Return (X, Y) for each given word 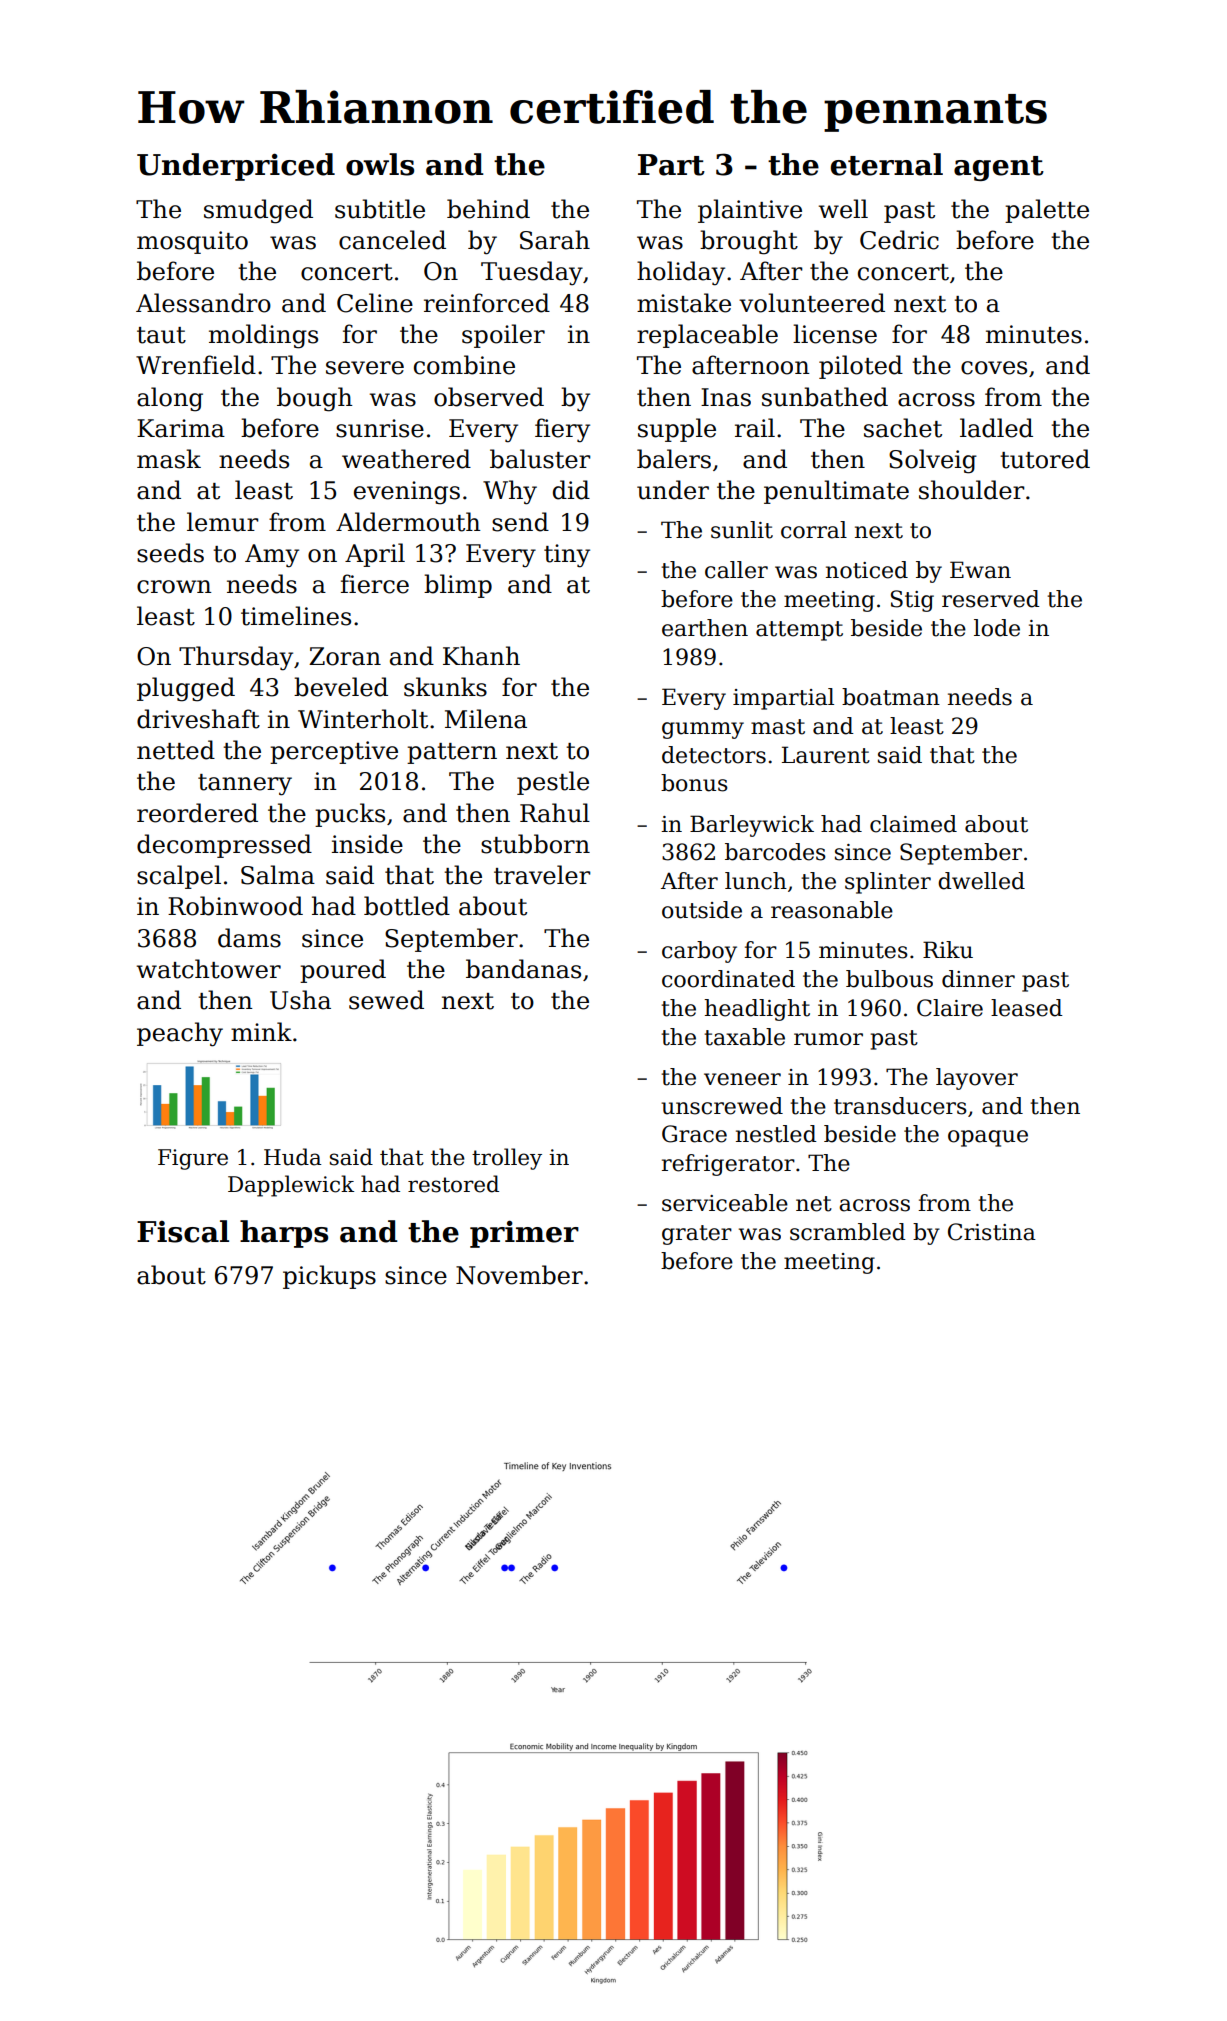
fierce (375, 584)
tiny (567, 556)
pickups (329, 1277)
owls (380, 164)
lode (997, 628)
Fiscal (183, 1231)
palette (1047, 211)
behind (488, 209)
